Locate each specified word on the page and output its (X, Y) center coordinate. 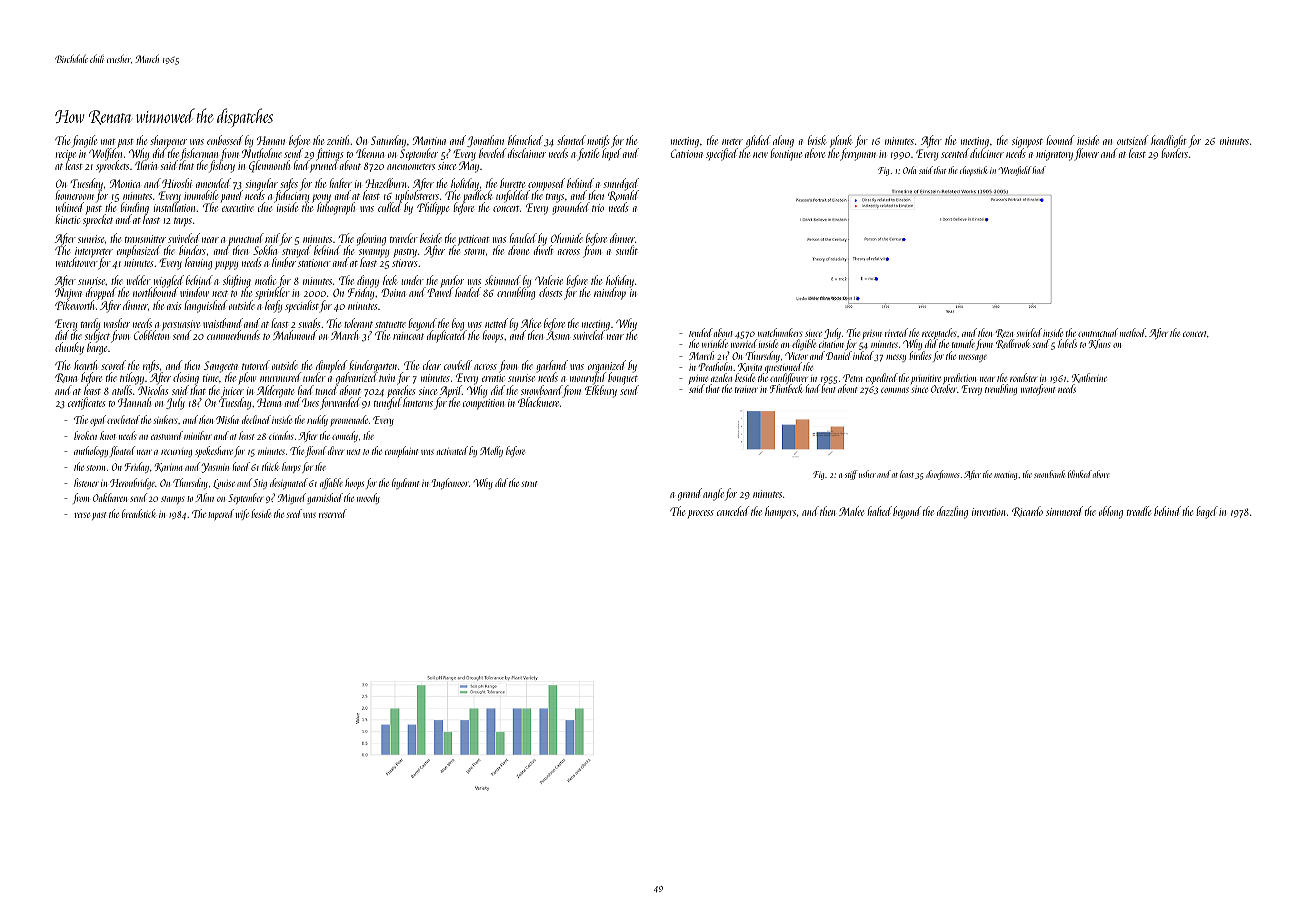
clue (265, 207)
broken (85, 435)
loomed (1060, 140)
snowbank (1049, 474)
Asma (558, 335)
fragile (84, 141)
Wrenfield (1014, 171)
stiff (851, 475)
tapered (221, 514)
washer (117, 323)
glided (758, 141)
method (1133, 332)
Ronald (622, 197)
